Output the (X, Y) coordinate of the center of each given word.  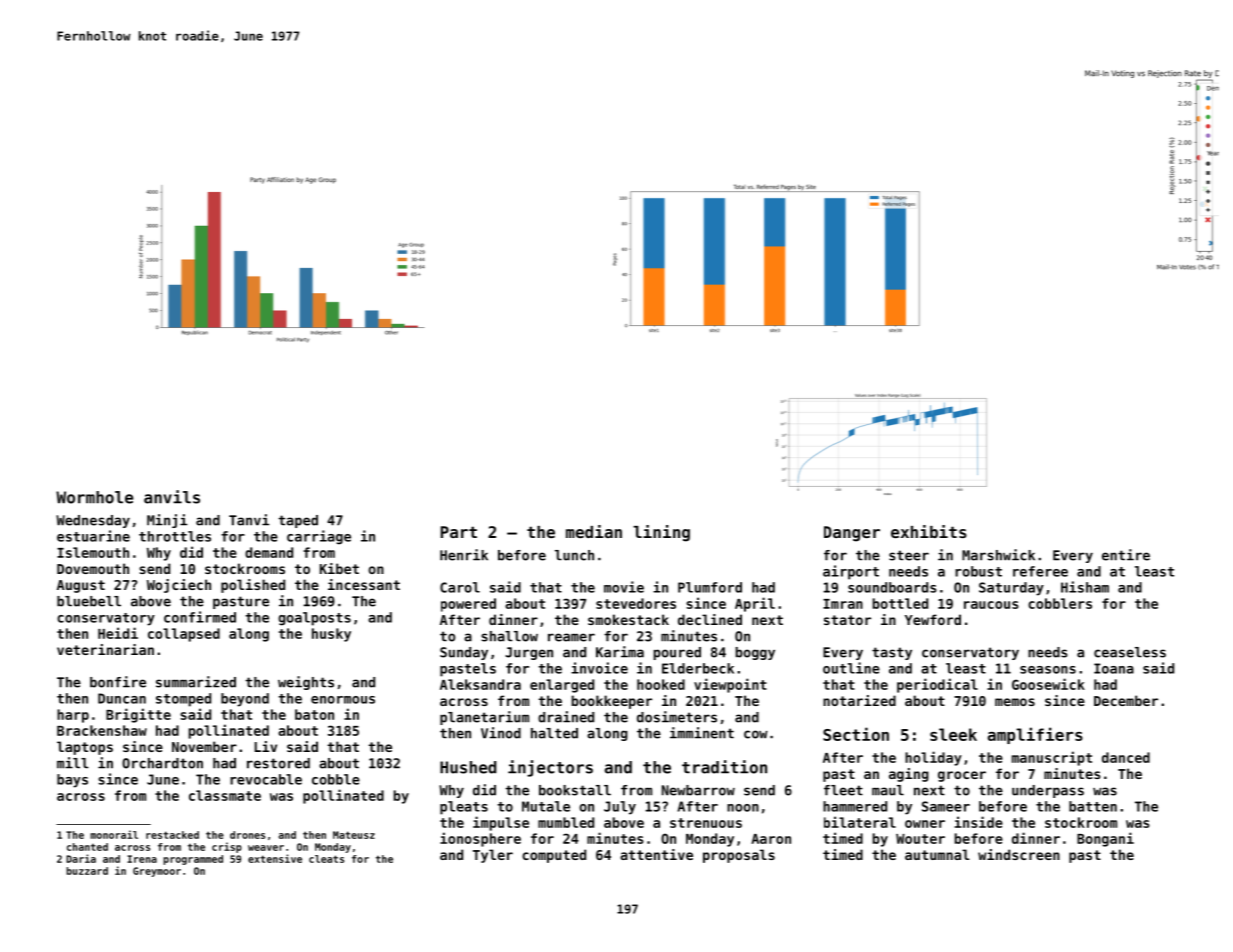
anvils (172, 497)
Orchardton (162, 763)
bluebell (89, 601)
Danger (852, 534)
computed (554, 856)
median (594, 531)
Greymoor (157, 872)
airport (851, 572)
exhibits (929, 531)
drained (566, 717)
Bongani (1105, 839)
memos (1015, 702)
